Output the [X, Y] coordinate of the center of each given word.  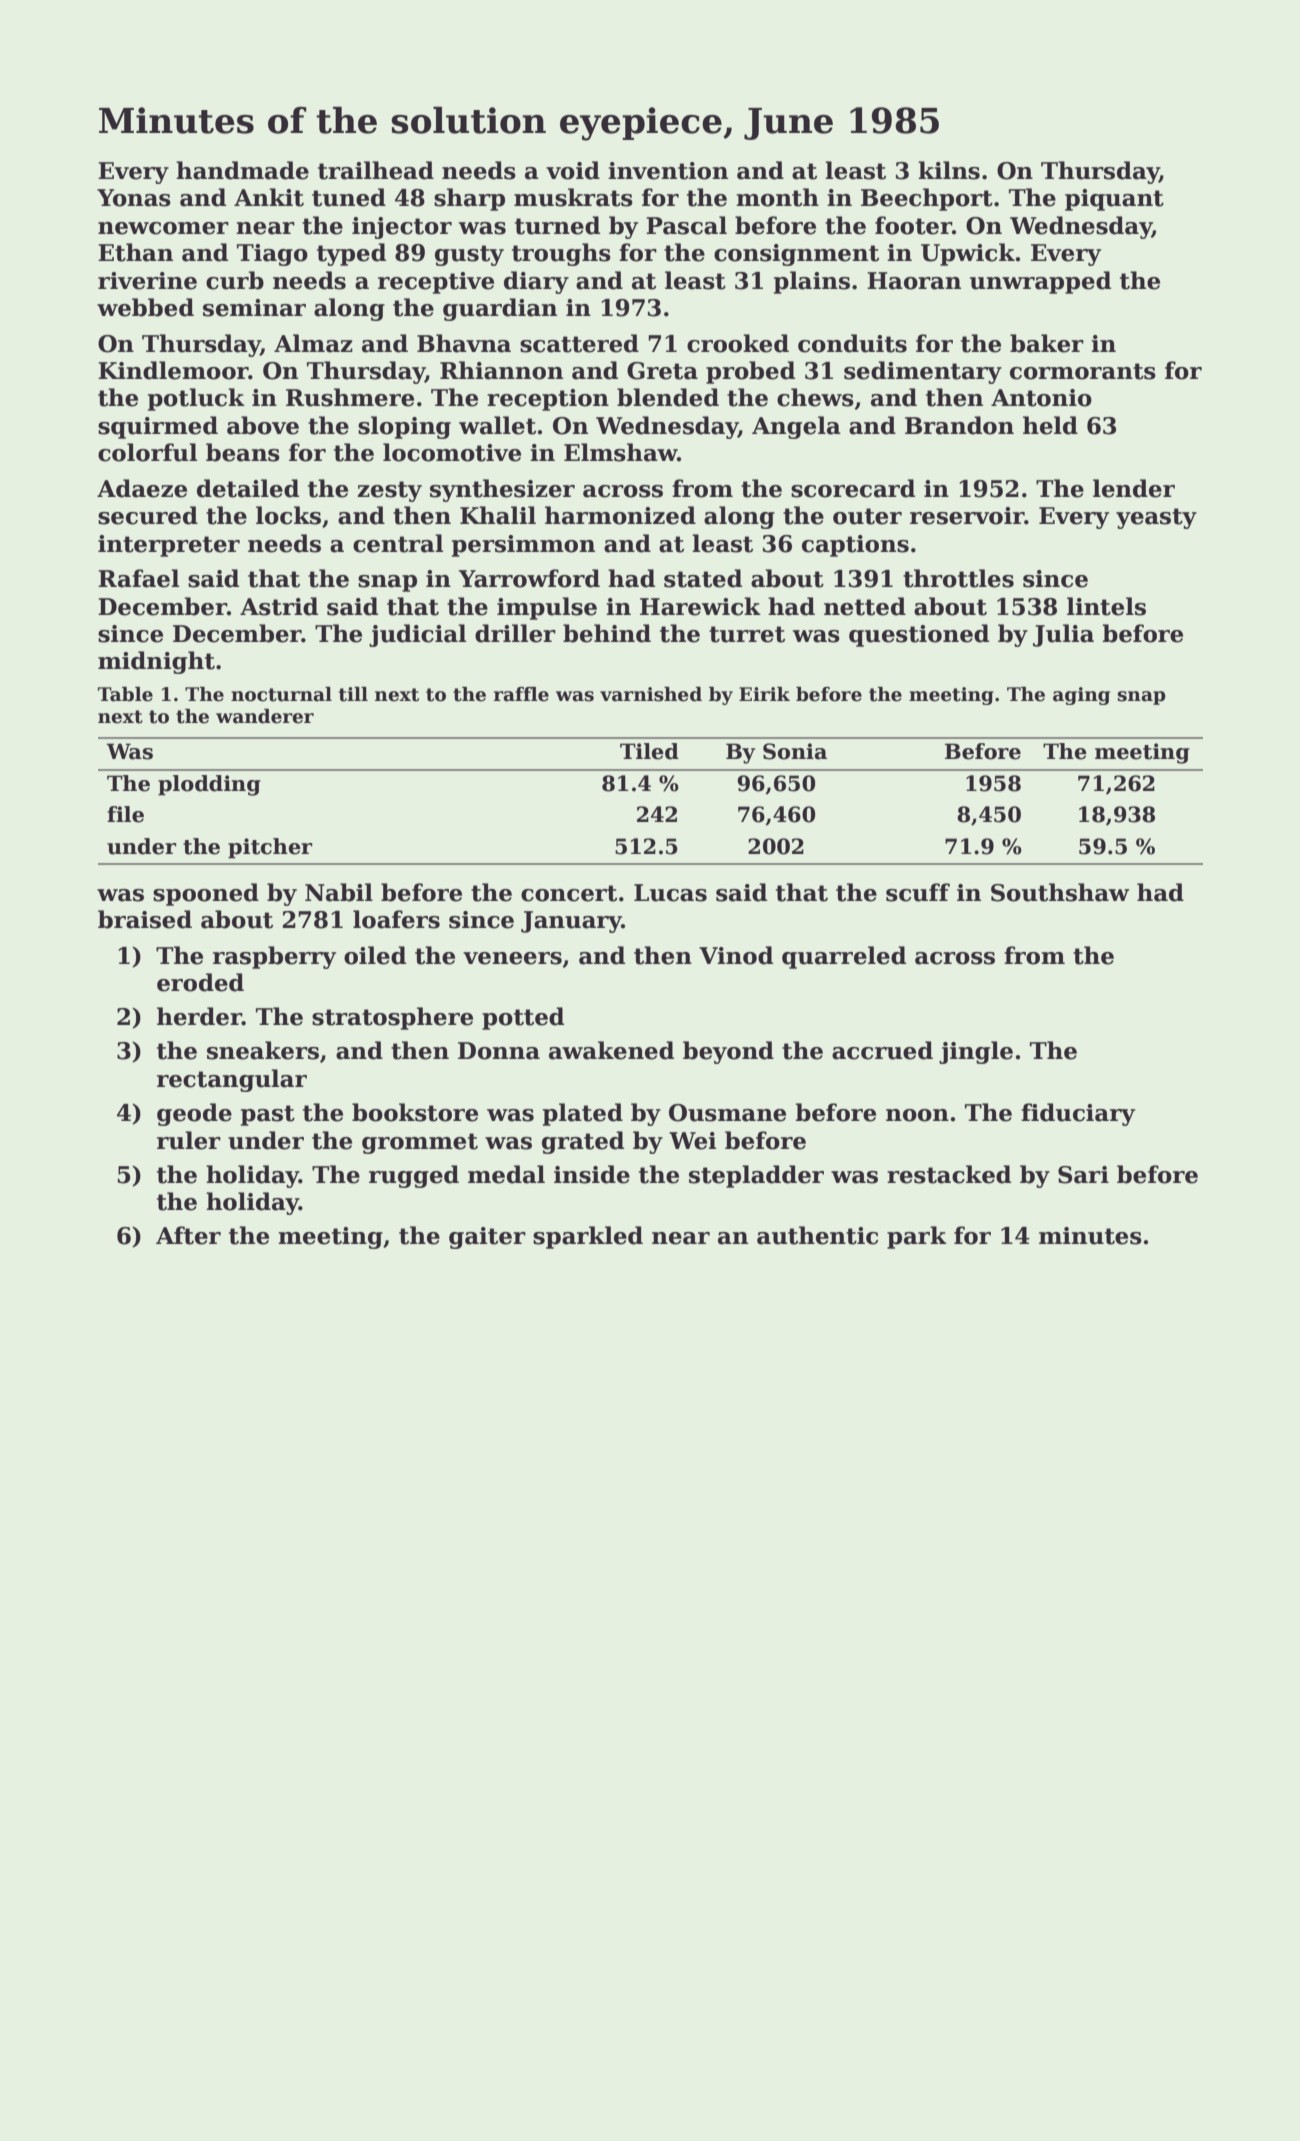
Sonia [795, 751]
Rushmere [350, 397]
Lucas [670, 893]
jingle [976, 1052]
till [353, 694]
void [573, 170]
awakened [611, 1050]
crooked [738, 343]
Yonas [134, 198]
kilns [949, 170]
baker [1047, 343]
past [268, 1115]
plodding [209, 785]
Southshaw [1060, 892]
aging [1081, 696]
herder [199, 1016]
